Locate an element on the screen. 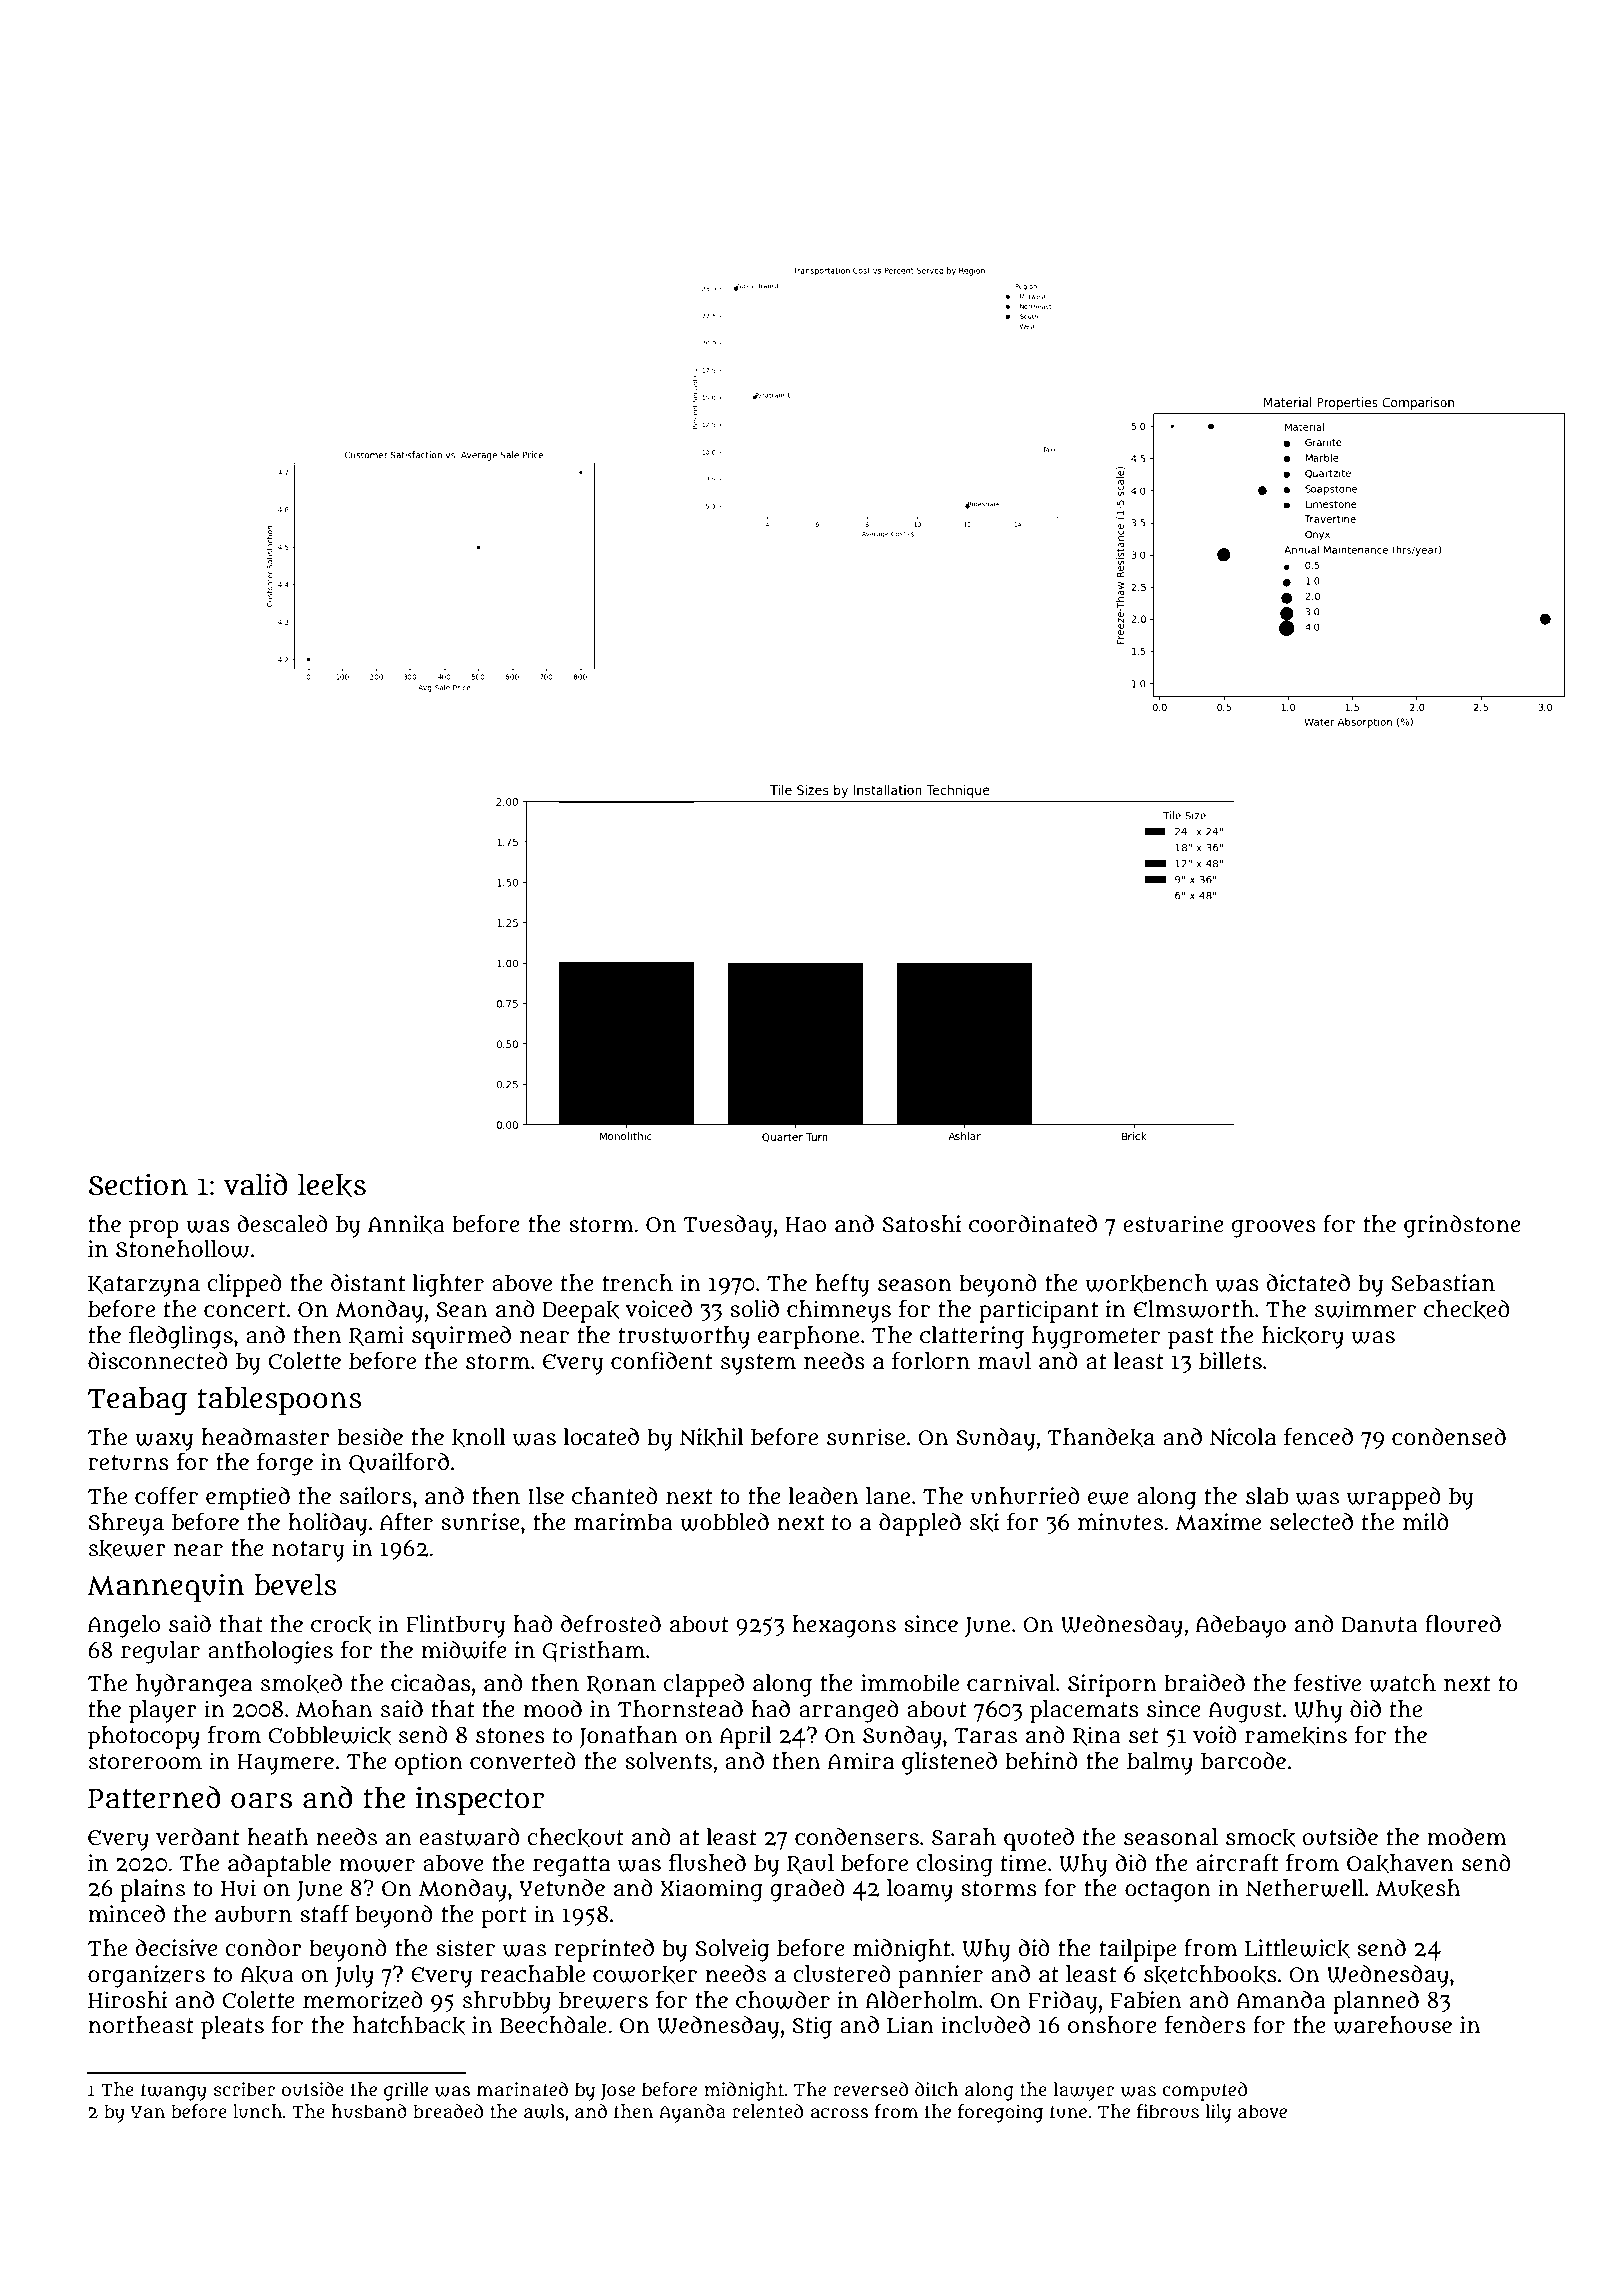  twangy is located at coordinates (174, 2092).
